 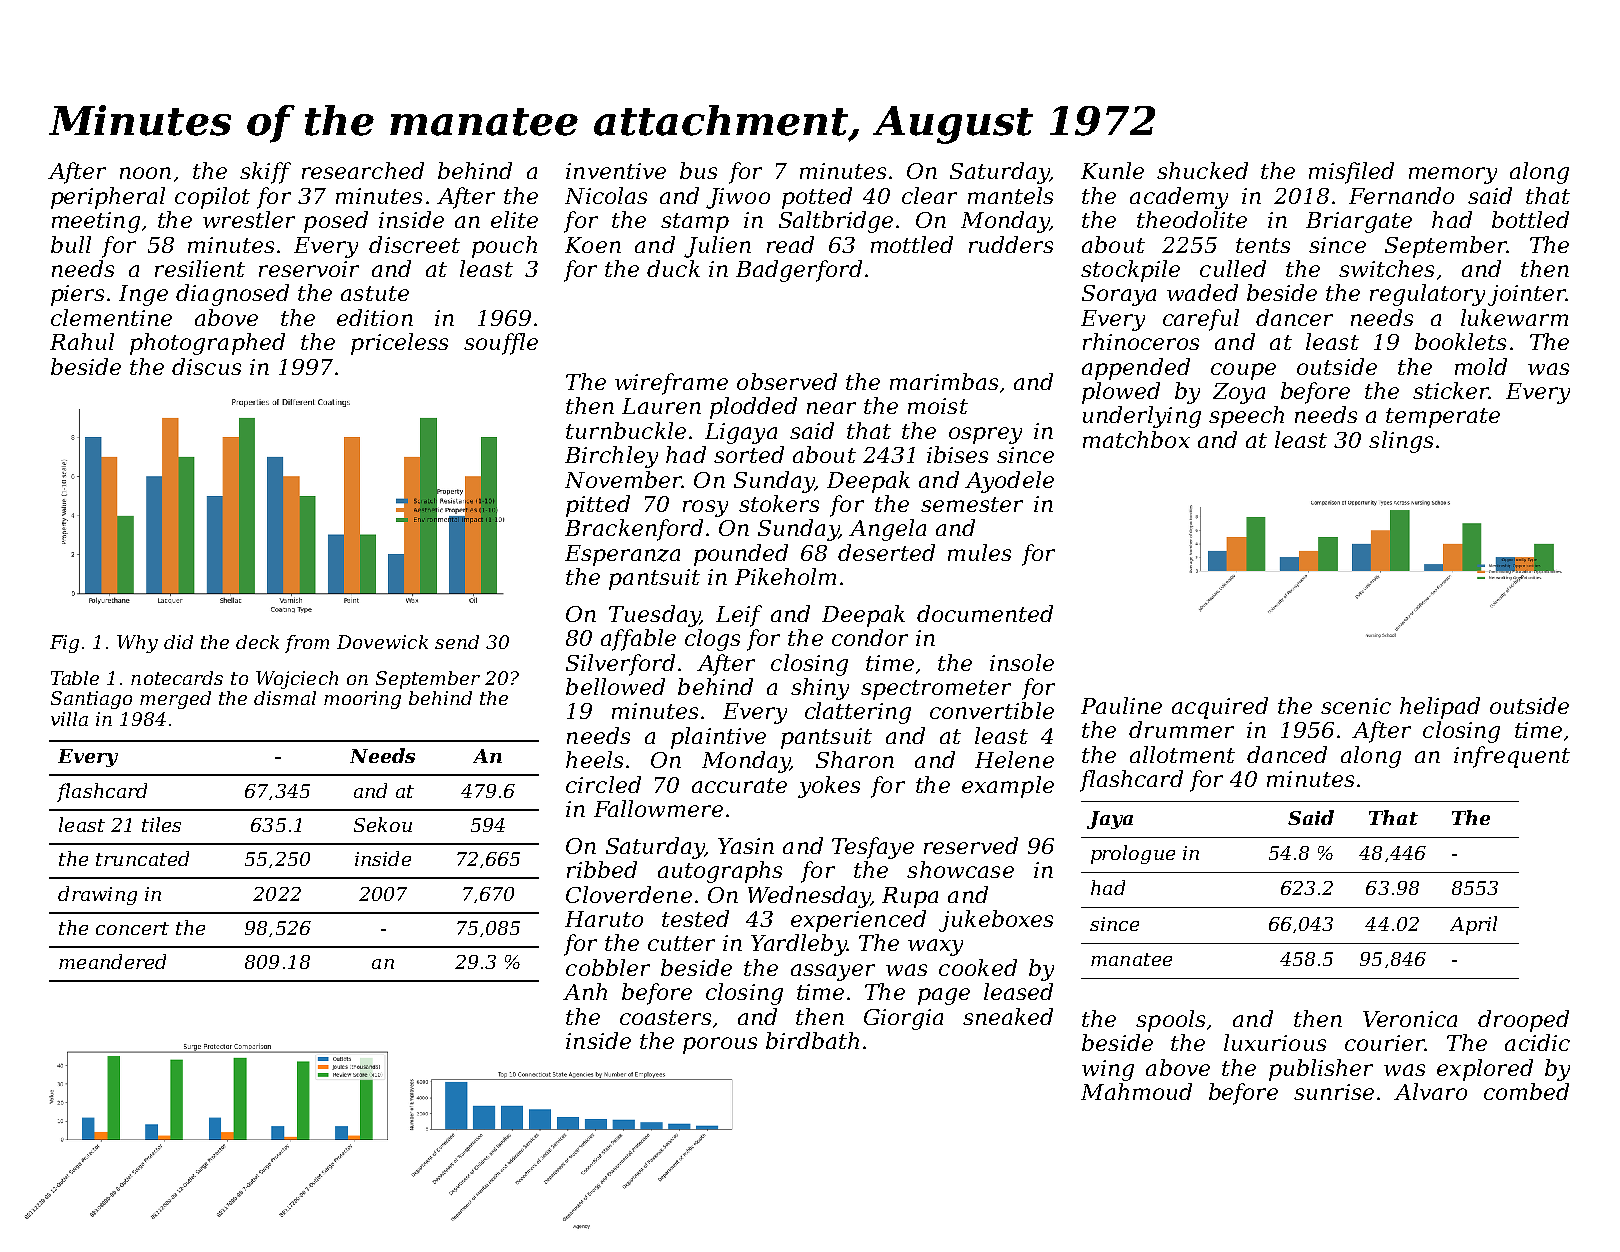 I want to click on Yardleby, so click(x=799, y=945).
